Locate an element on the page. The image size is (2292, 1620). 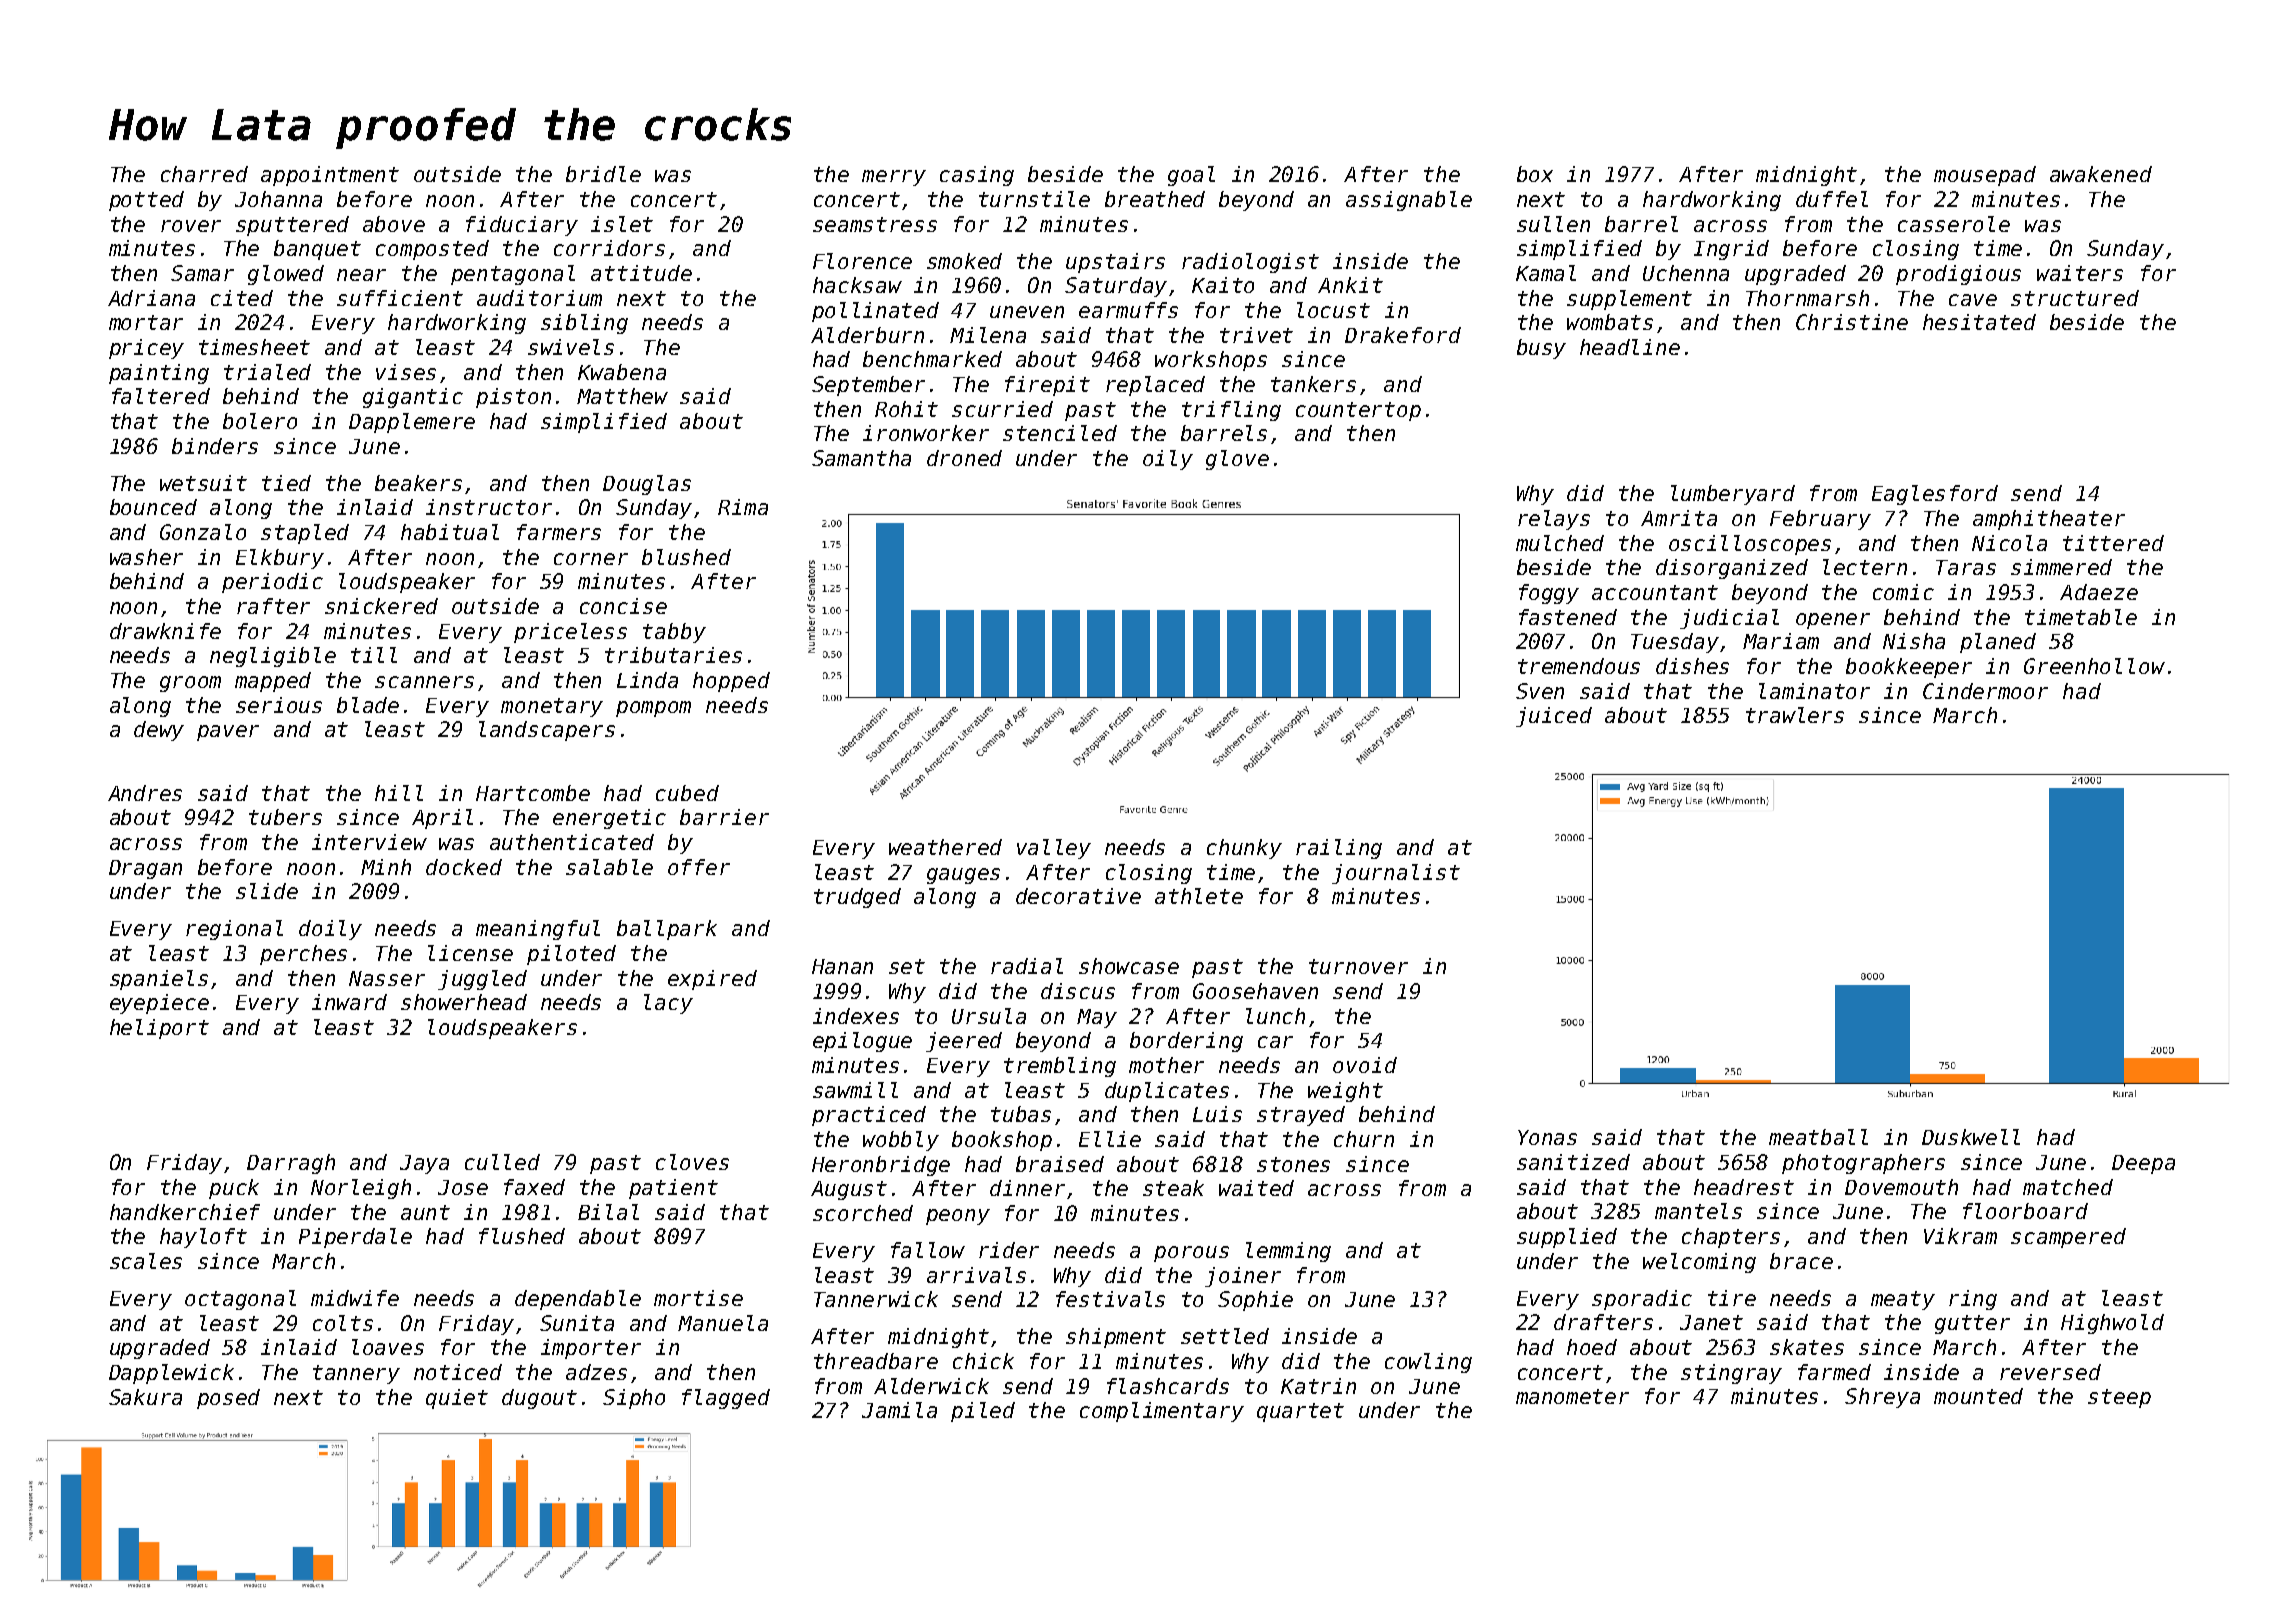
Cindermoor is located at coordinates (1985, 691).
